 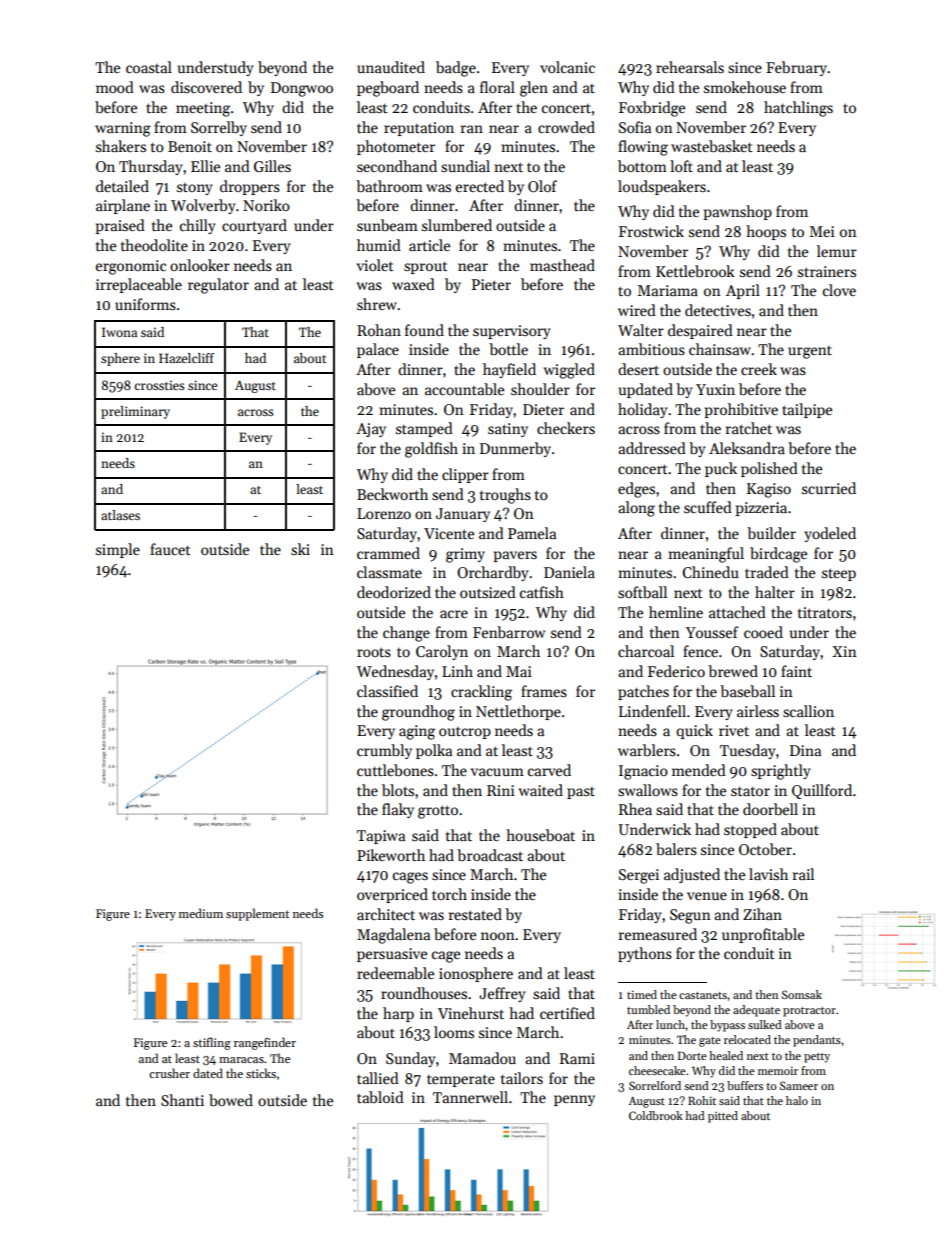 What do you see at coordinates (395, 973) in the document?
I see `redeemable` at bounding box center [395, 973].
